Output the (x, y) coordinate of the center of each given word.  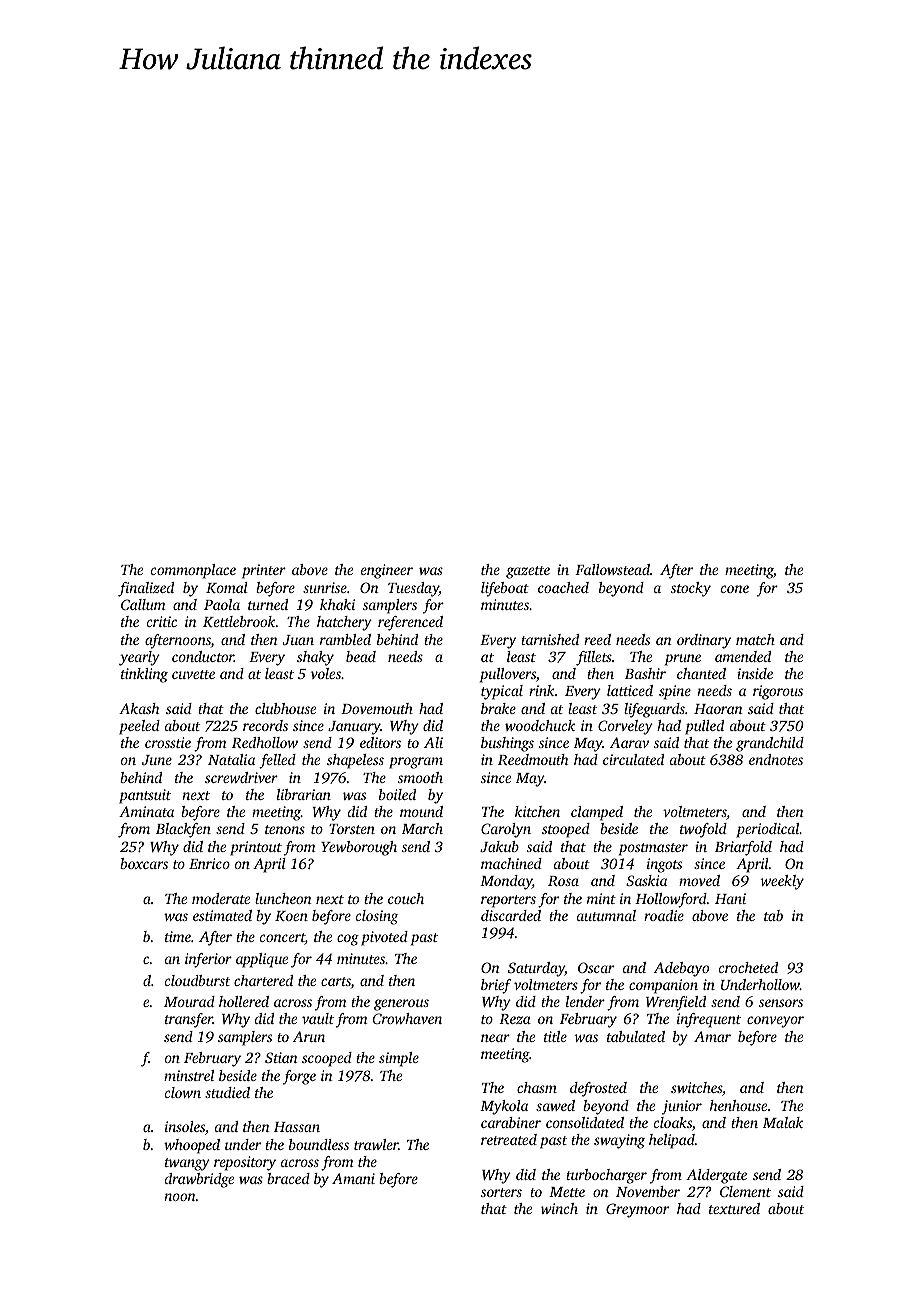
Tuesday (413, 589)
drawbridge (199, 1180)
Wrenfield (676, 1003)
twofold (703, 830)
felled (277, 761)
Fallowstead (612, 569)
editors (380, 742)
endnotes (776, 759)
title (555, 1036)
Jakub (499, 846)
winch (559, 1208)
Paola (222, 604)
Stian (281, 1057)
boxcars (144, 863)
